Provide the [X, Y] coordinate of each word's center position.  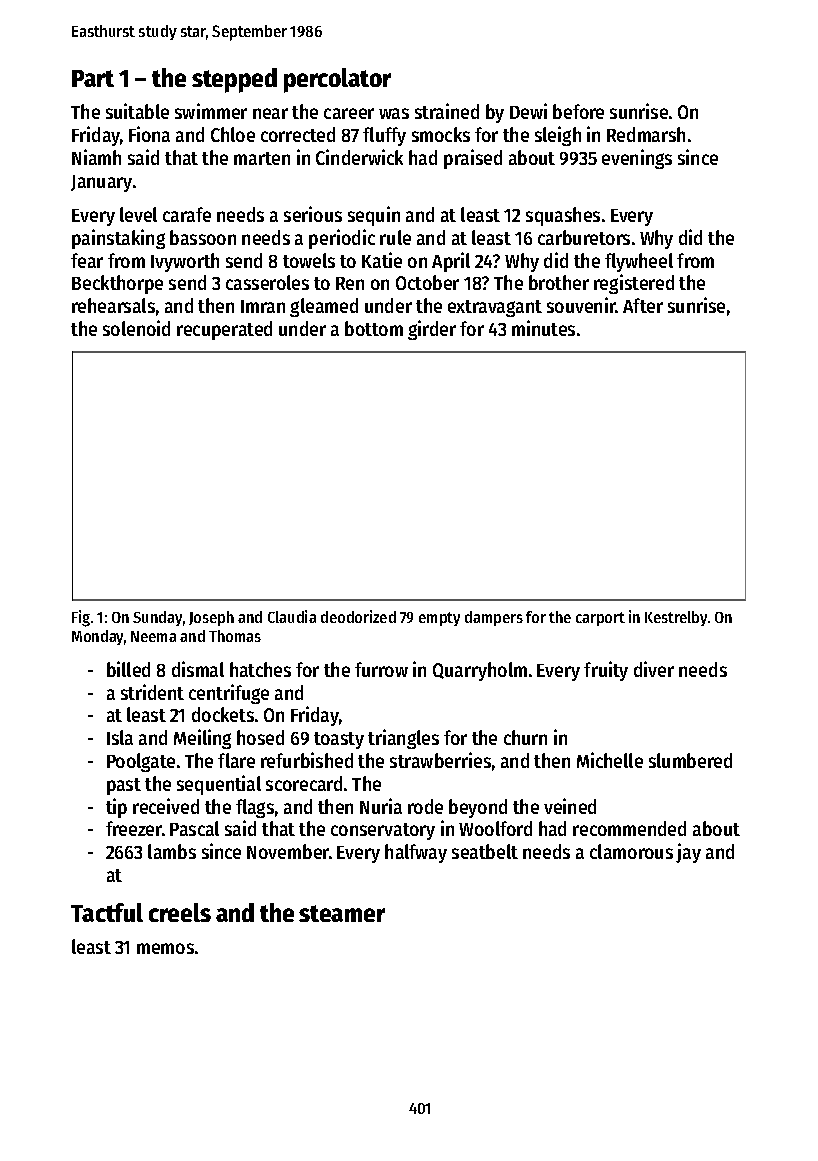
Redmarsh [646, 134]
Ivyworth [185, 262]
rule [395, 237]
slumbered [690, 760]
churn [525, 737]
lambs [172, 851]
